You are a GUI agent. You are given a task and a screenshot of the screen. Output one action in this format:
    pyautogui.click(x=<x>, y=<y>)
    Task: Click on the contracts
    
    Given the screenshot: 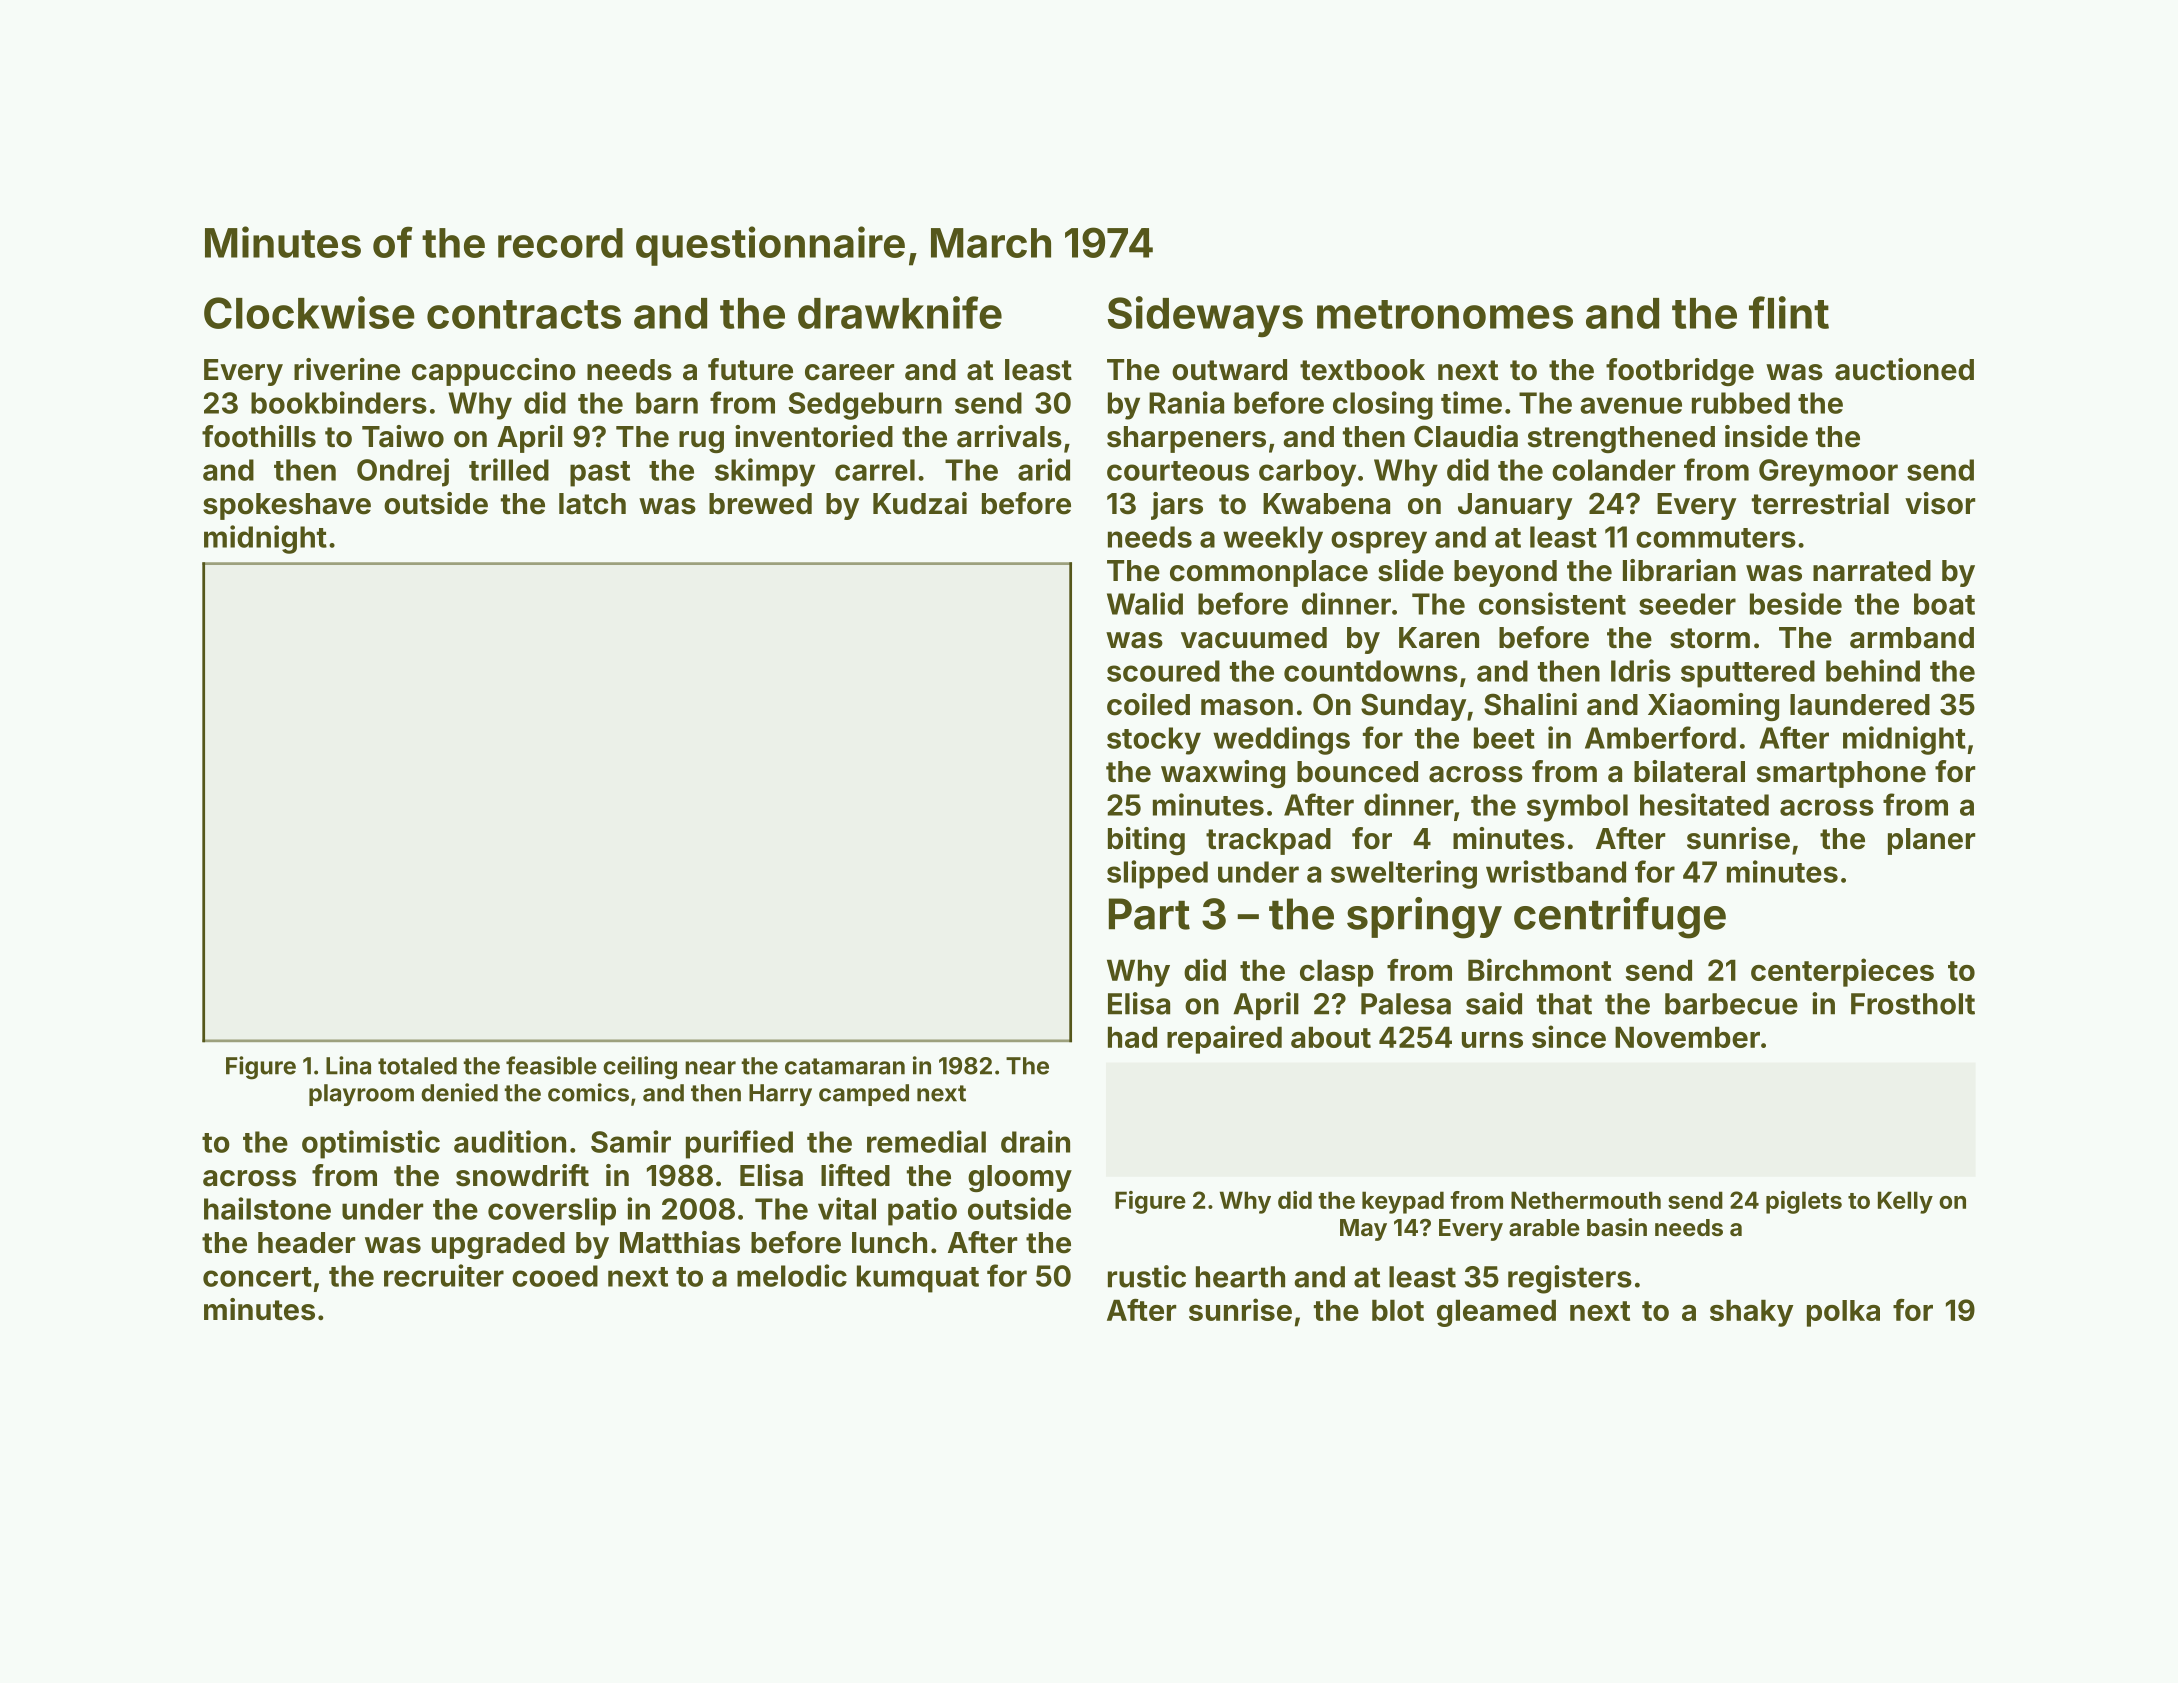 What is the action you would take?
    pyautogui.click(x=524, y=314)
